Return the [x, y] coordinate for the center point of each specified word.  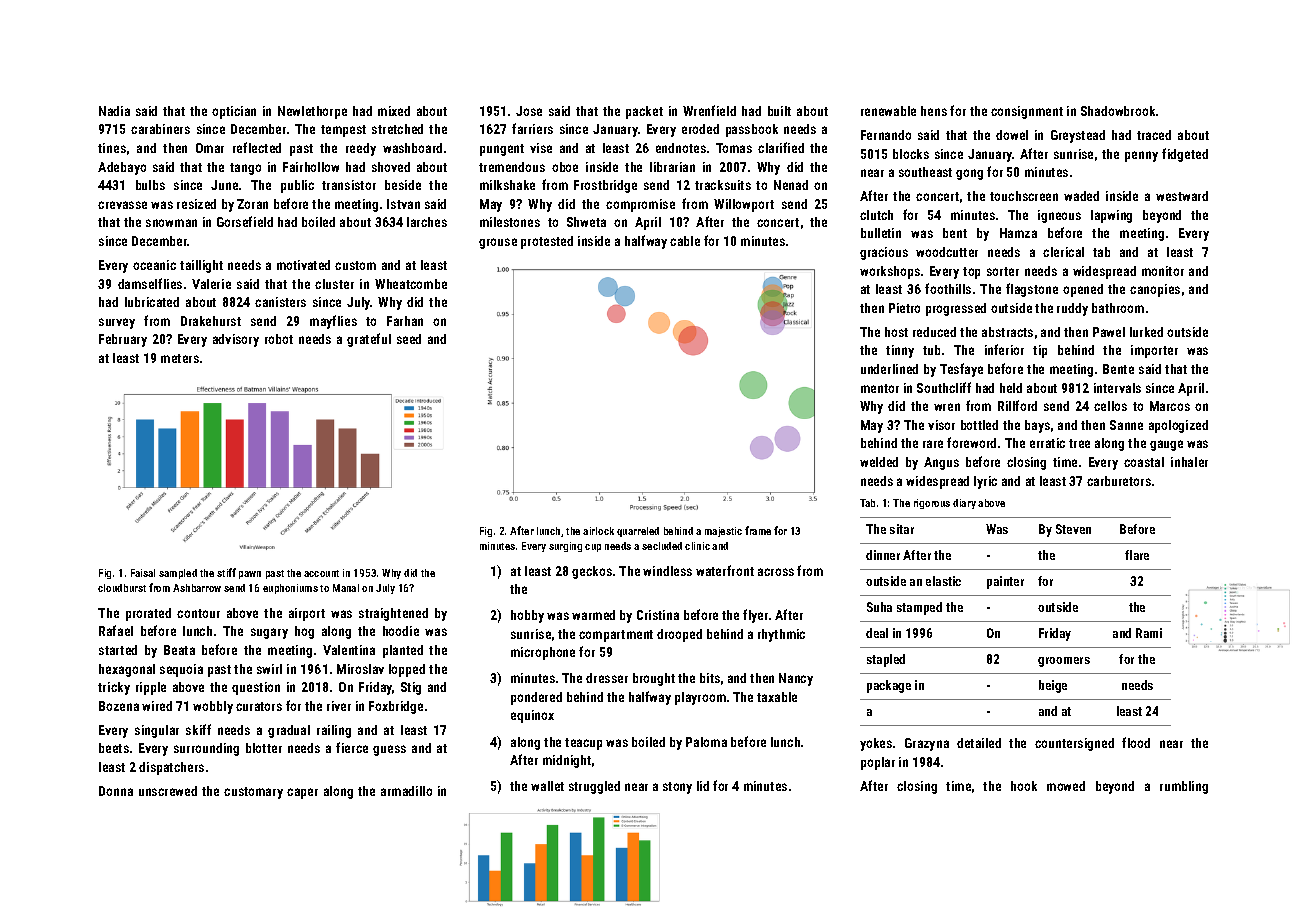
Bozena [119, 706]
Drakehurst [211, 321]
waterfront [725, 570]
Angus [941, 463]
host [896, 332]
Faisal [143, 573]
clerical [1063, 252]
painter [1005, 582]
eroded [700, 129]
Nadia [114, 111]
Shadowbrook [1118, 111]
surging [565, 547]
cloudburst [122, 588]
